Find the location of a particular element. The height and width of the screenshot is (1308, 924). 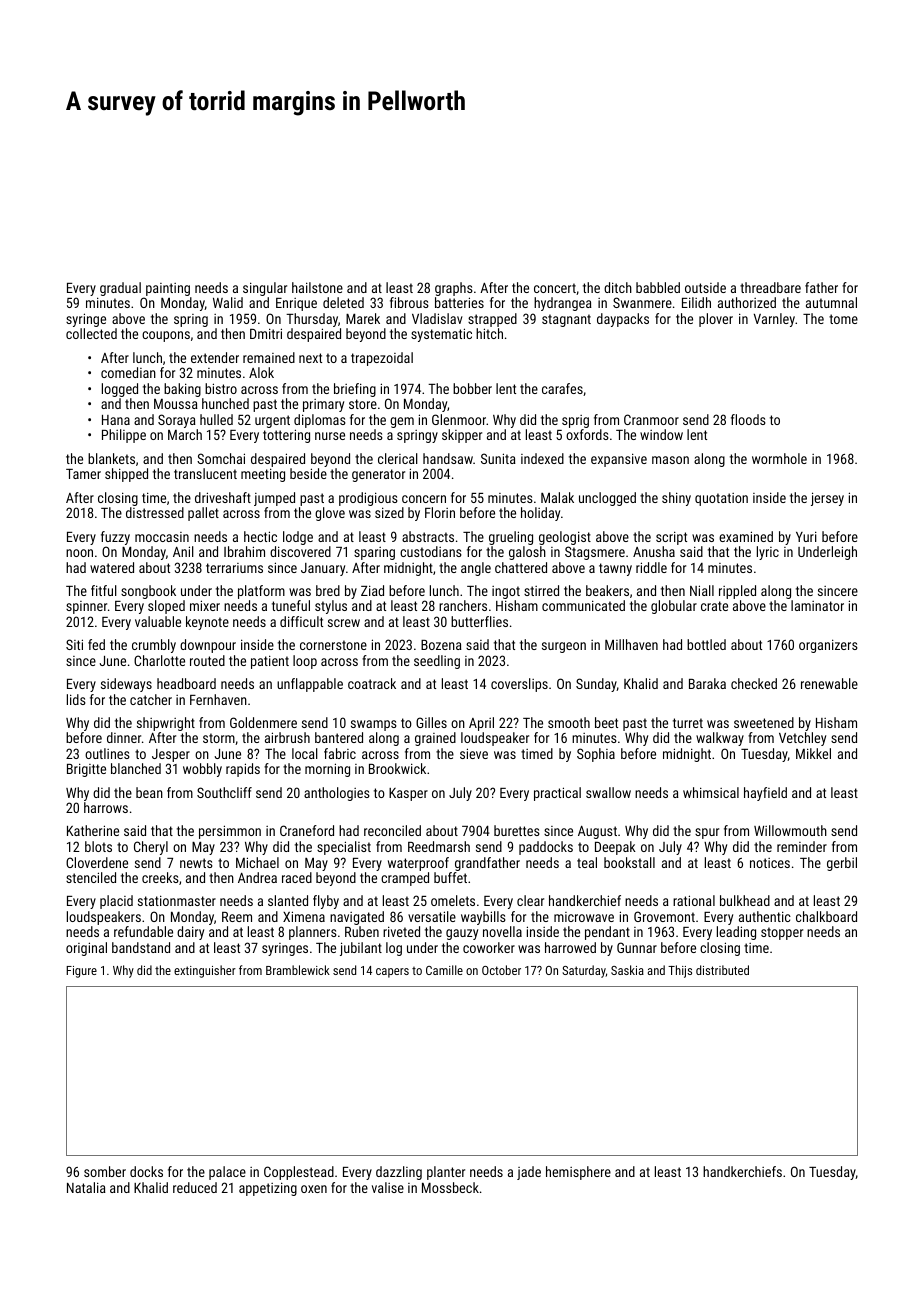

collected is located at coordinates (91, 333).
